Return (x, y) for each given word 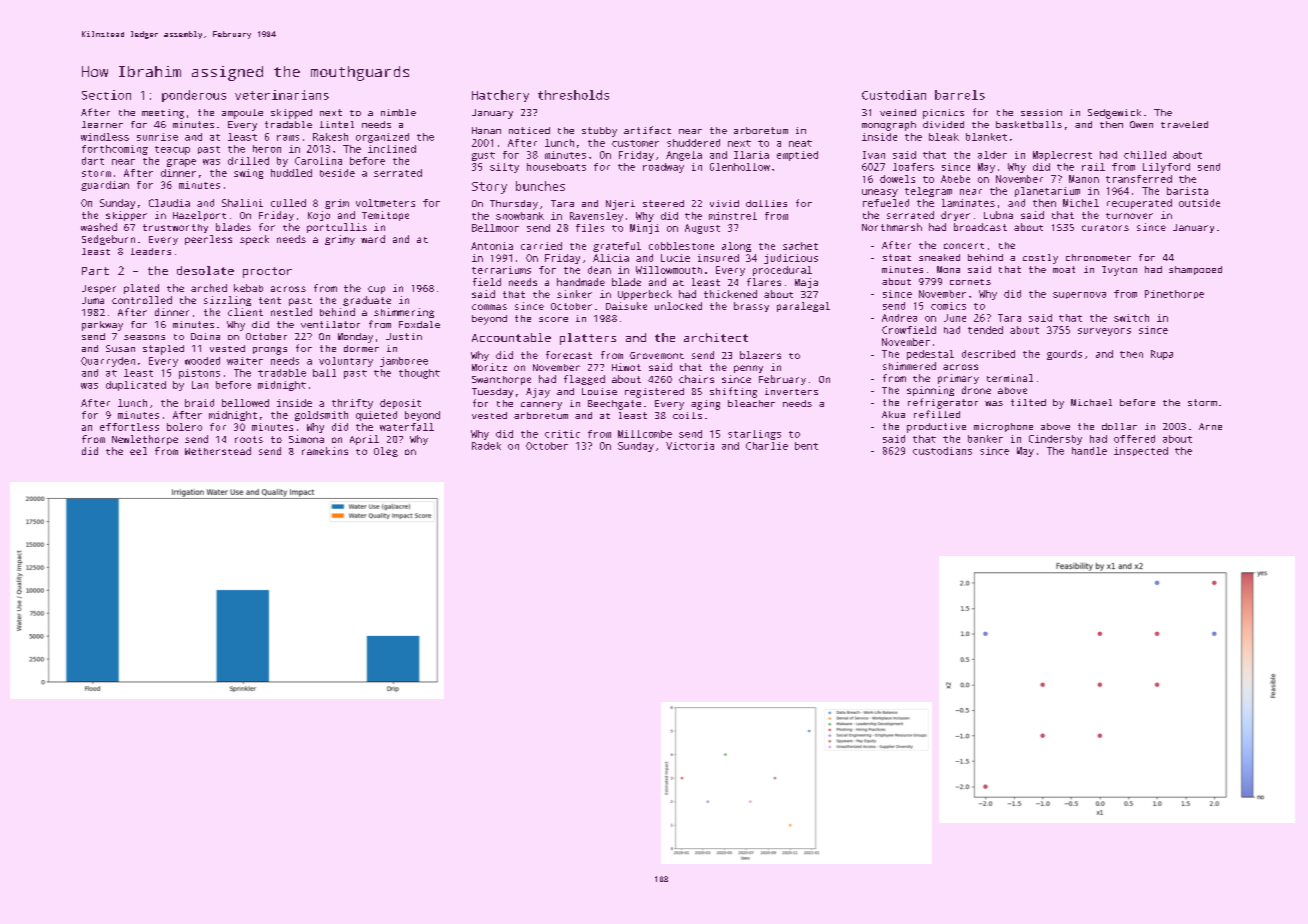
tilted (1028, 402)
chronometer (1098, 257)
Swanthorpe (501, 380)
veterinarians (282, 95)
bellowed (245, 403)
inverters (791, 391)
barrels (960, 95)
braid (199, 403)
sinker (574, 294)
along (736, 247)
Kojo (319, 216)
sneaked (939, 257)
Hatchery (500, 96)
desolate (205, 270)
